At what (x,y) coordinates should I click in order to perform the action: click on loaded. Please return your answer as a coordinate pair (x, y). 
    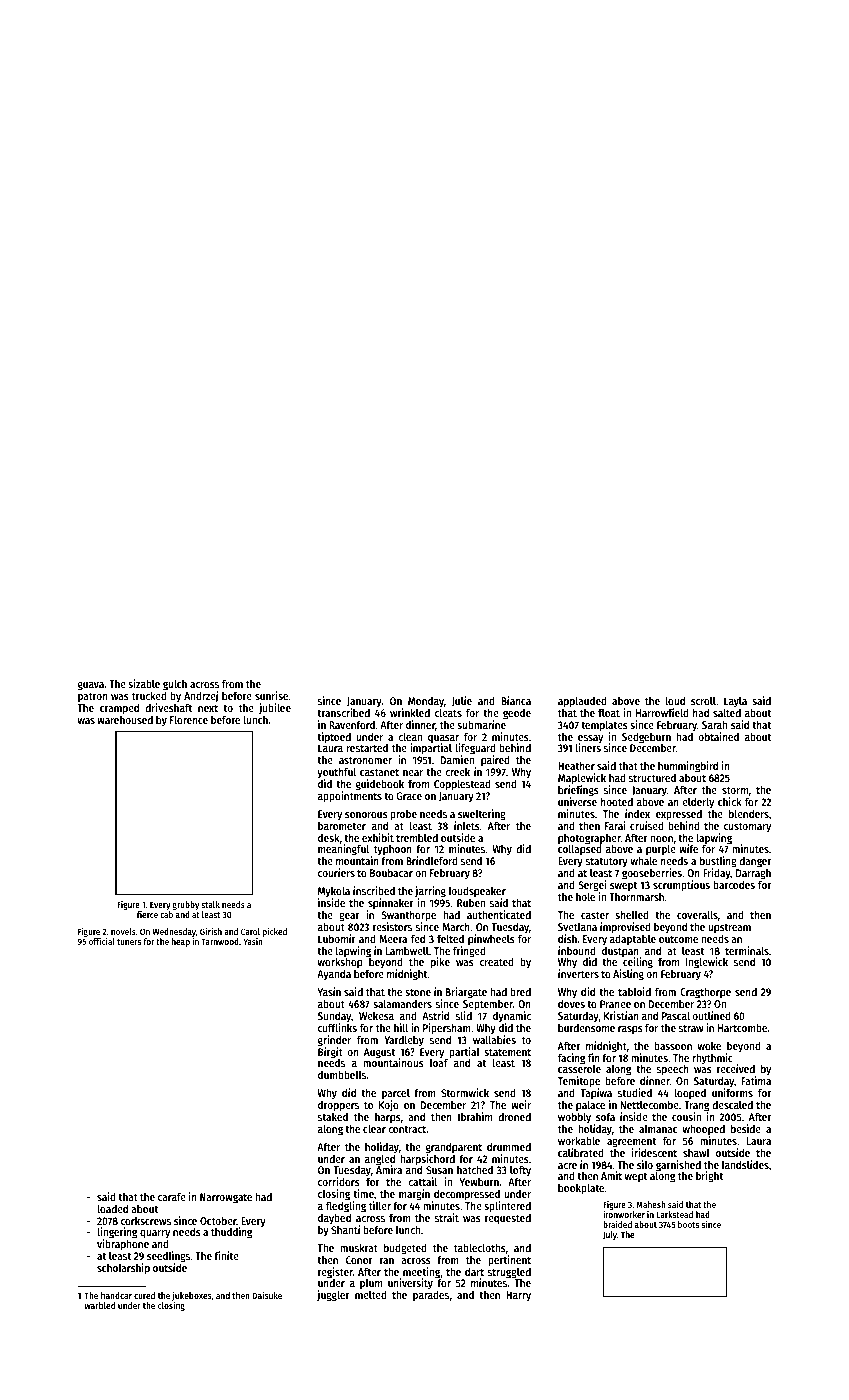
    Looking at the image, I should click on (112, 1208).
